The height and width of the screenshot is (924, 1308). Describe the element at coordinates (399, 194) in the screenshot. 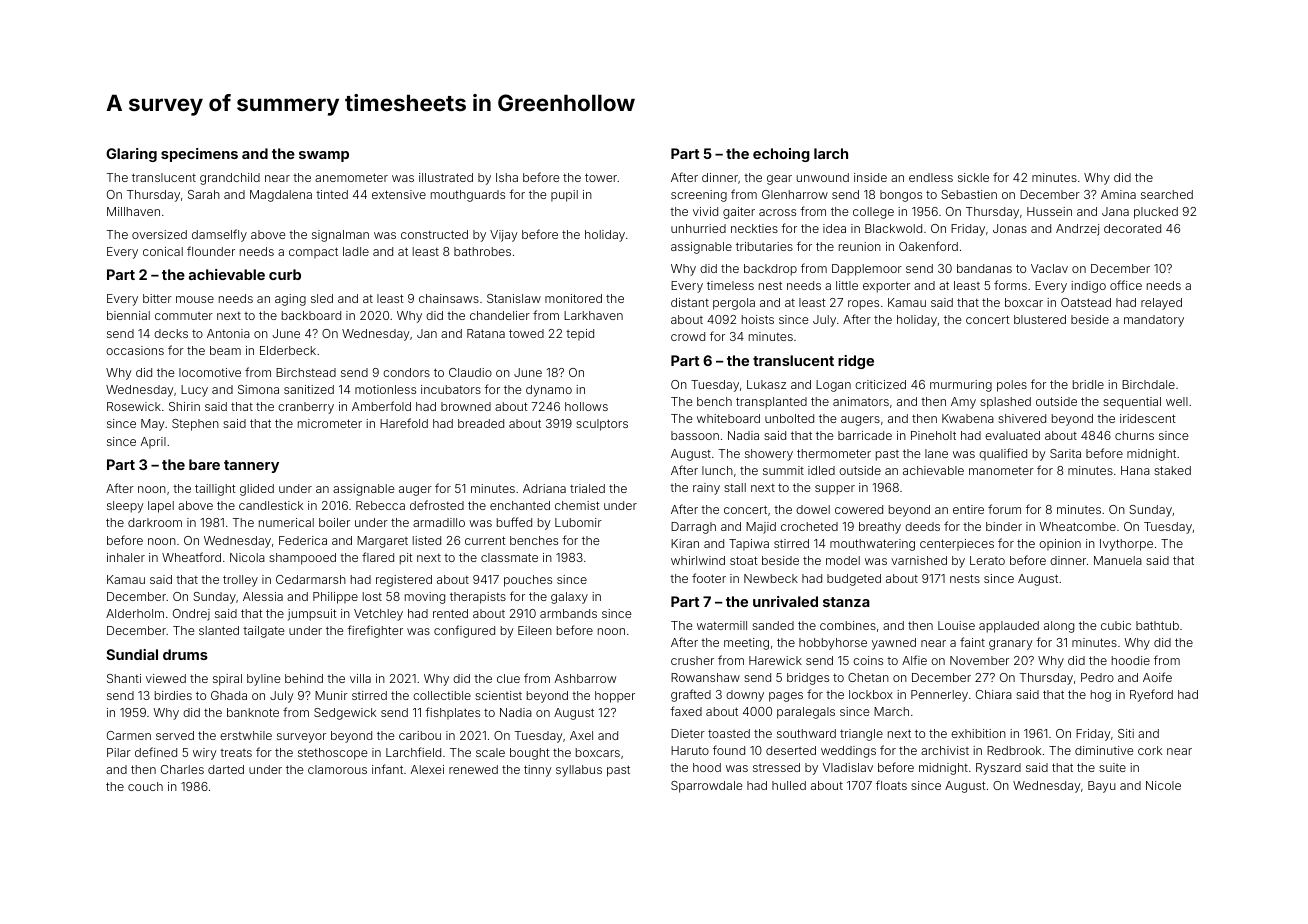

I see `extensive` at that location.
